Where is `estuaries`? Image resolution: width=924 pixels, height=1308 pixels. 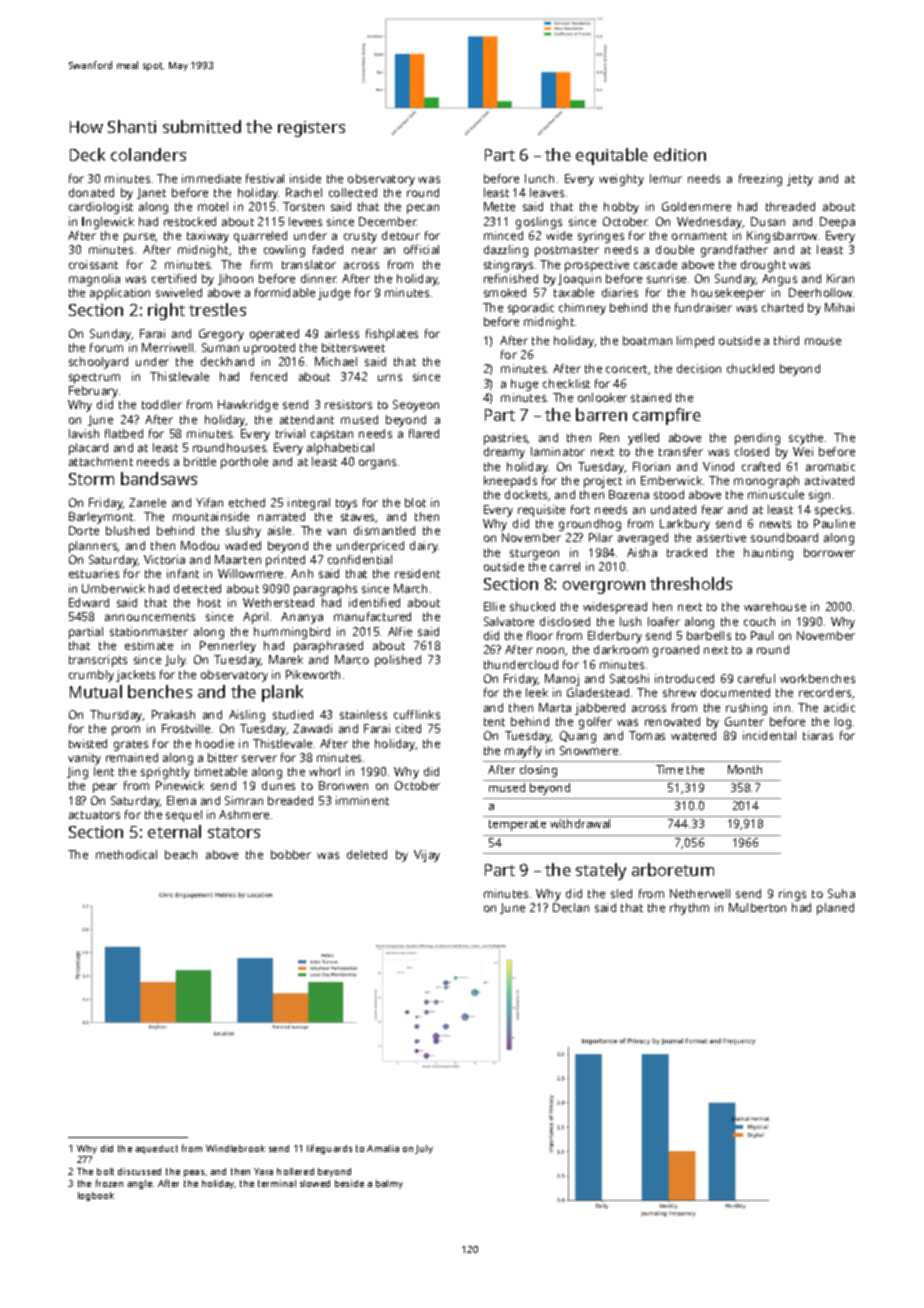 estuaries is located at coordinates (94, 573).
